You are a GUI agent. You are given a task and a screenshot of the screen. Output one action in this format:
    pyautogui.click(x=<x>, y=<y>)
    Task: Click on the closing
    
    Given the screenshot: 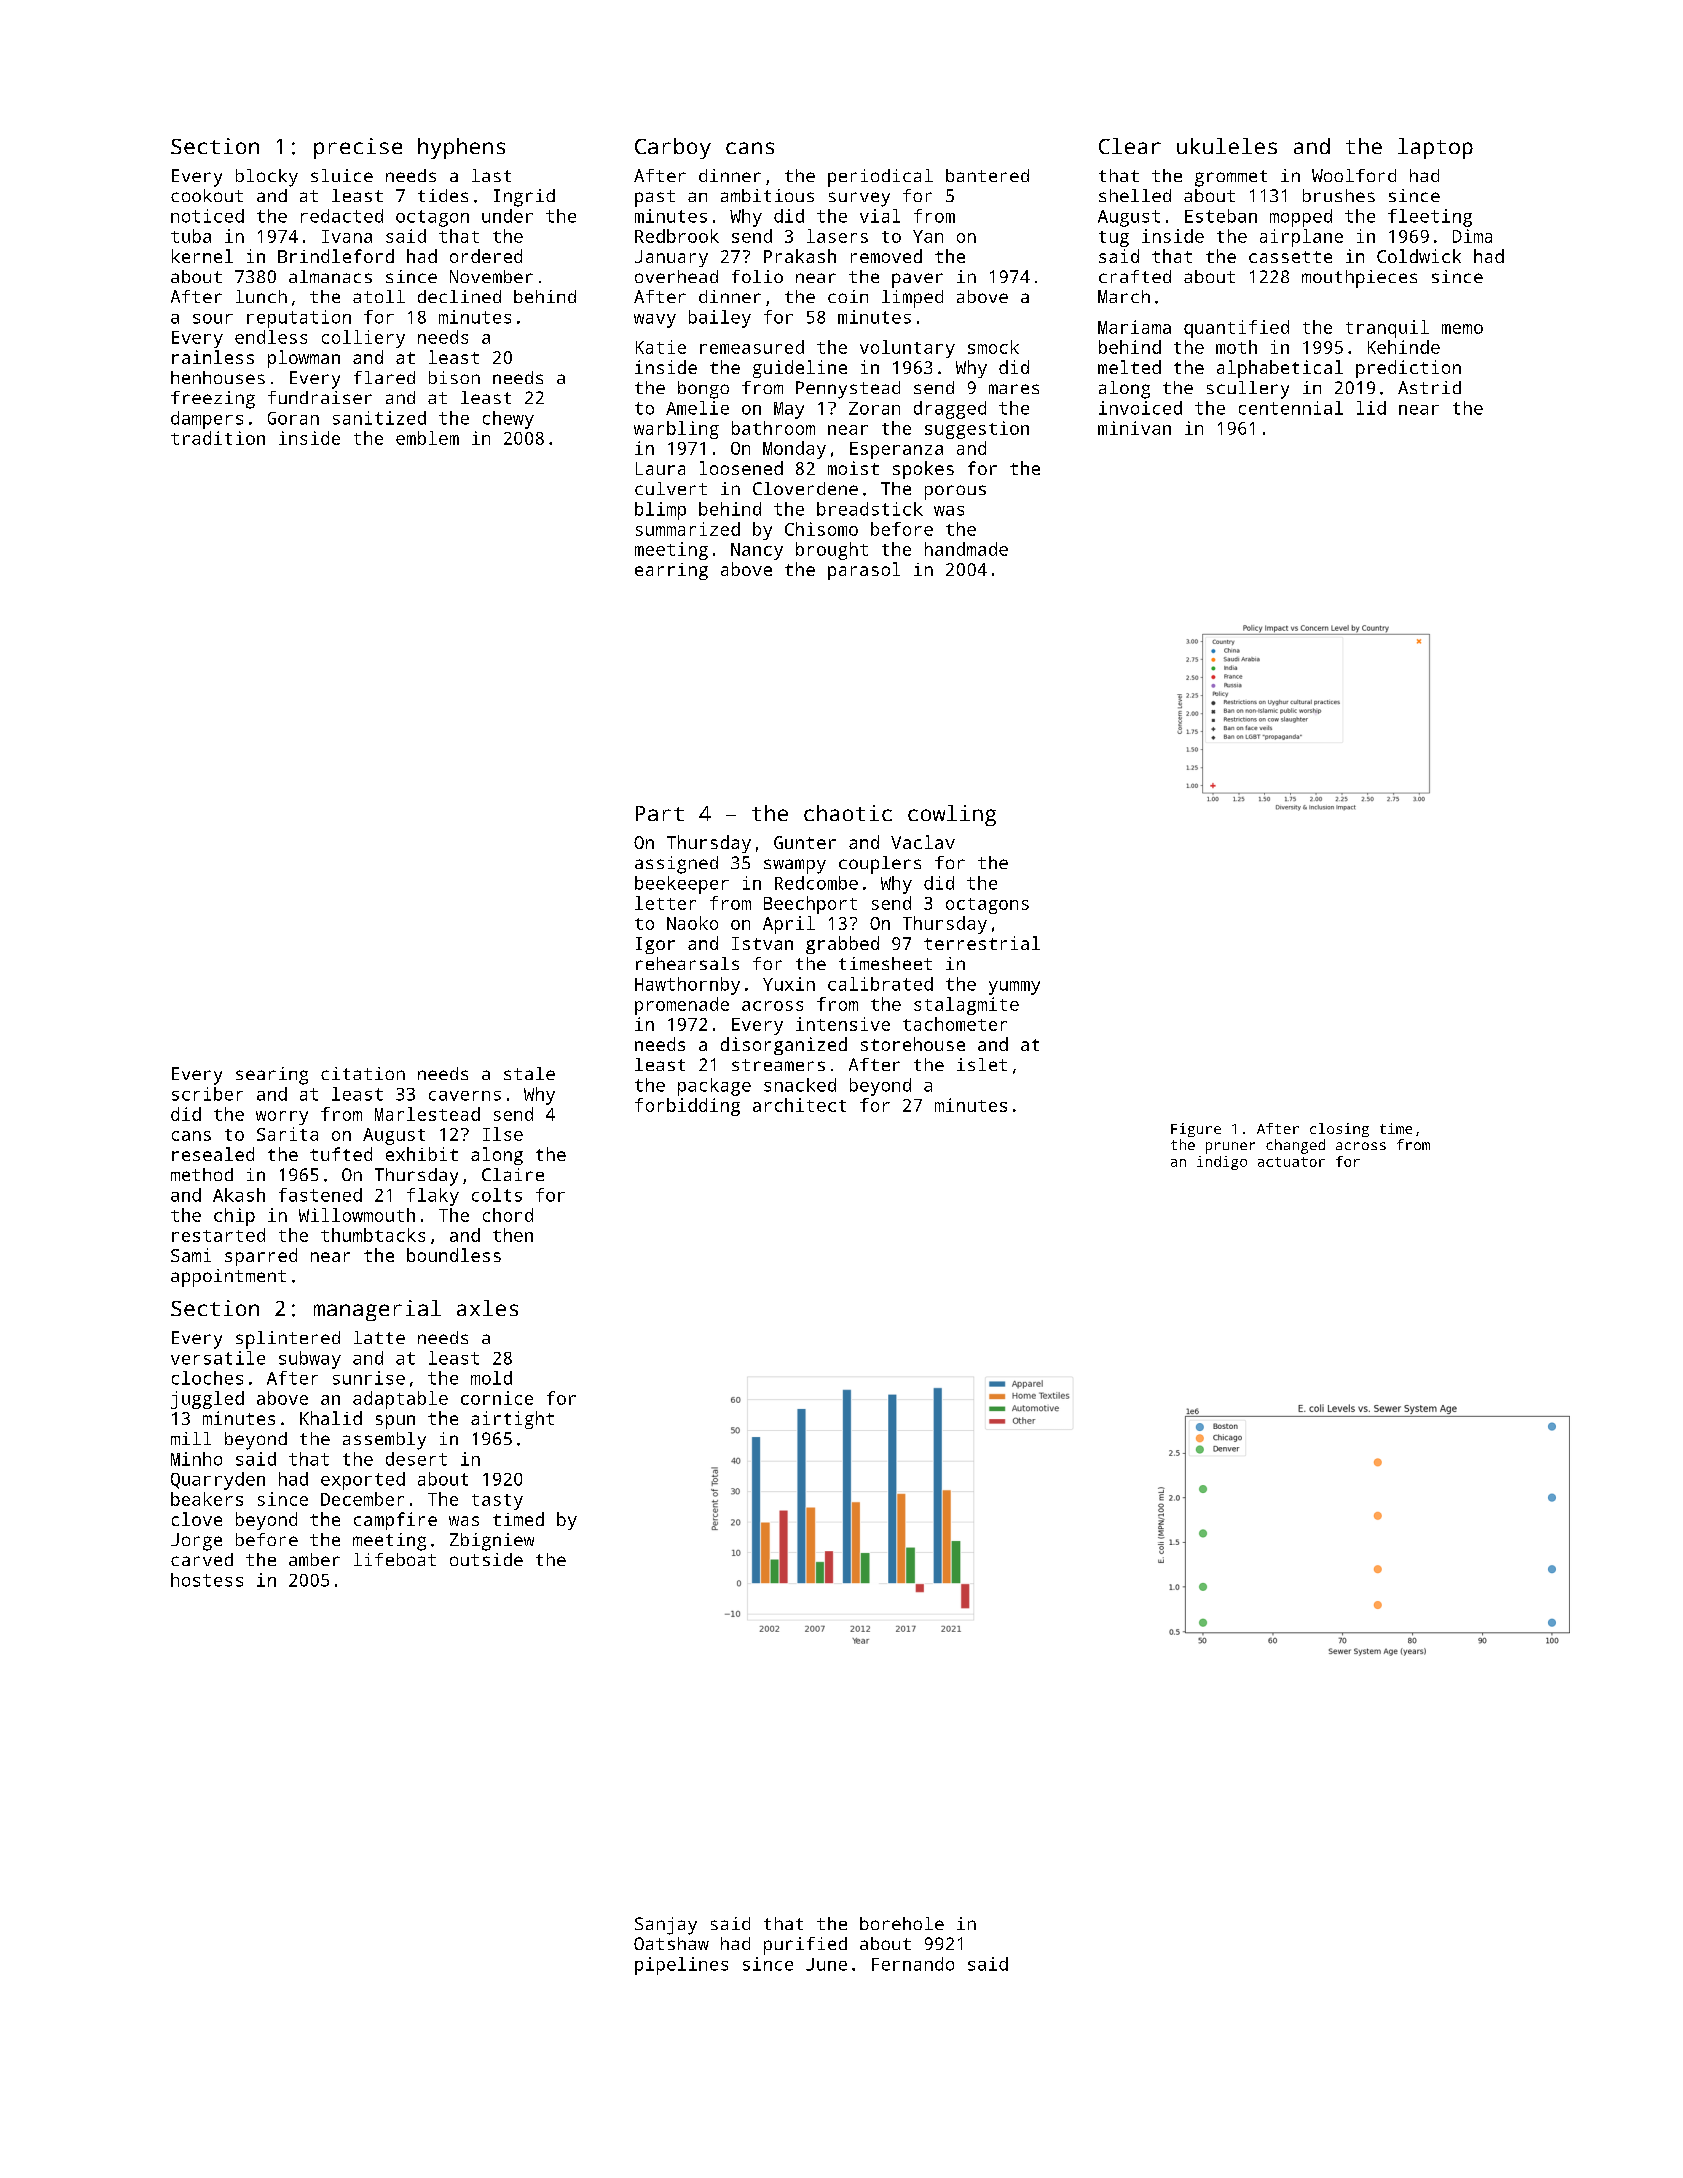 What is the action you would take?
    pyautogui.click(x=1339, y=1130)
